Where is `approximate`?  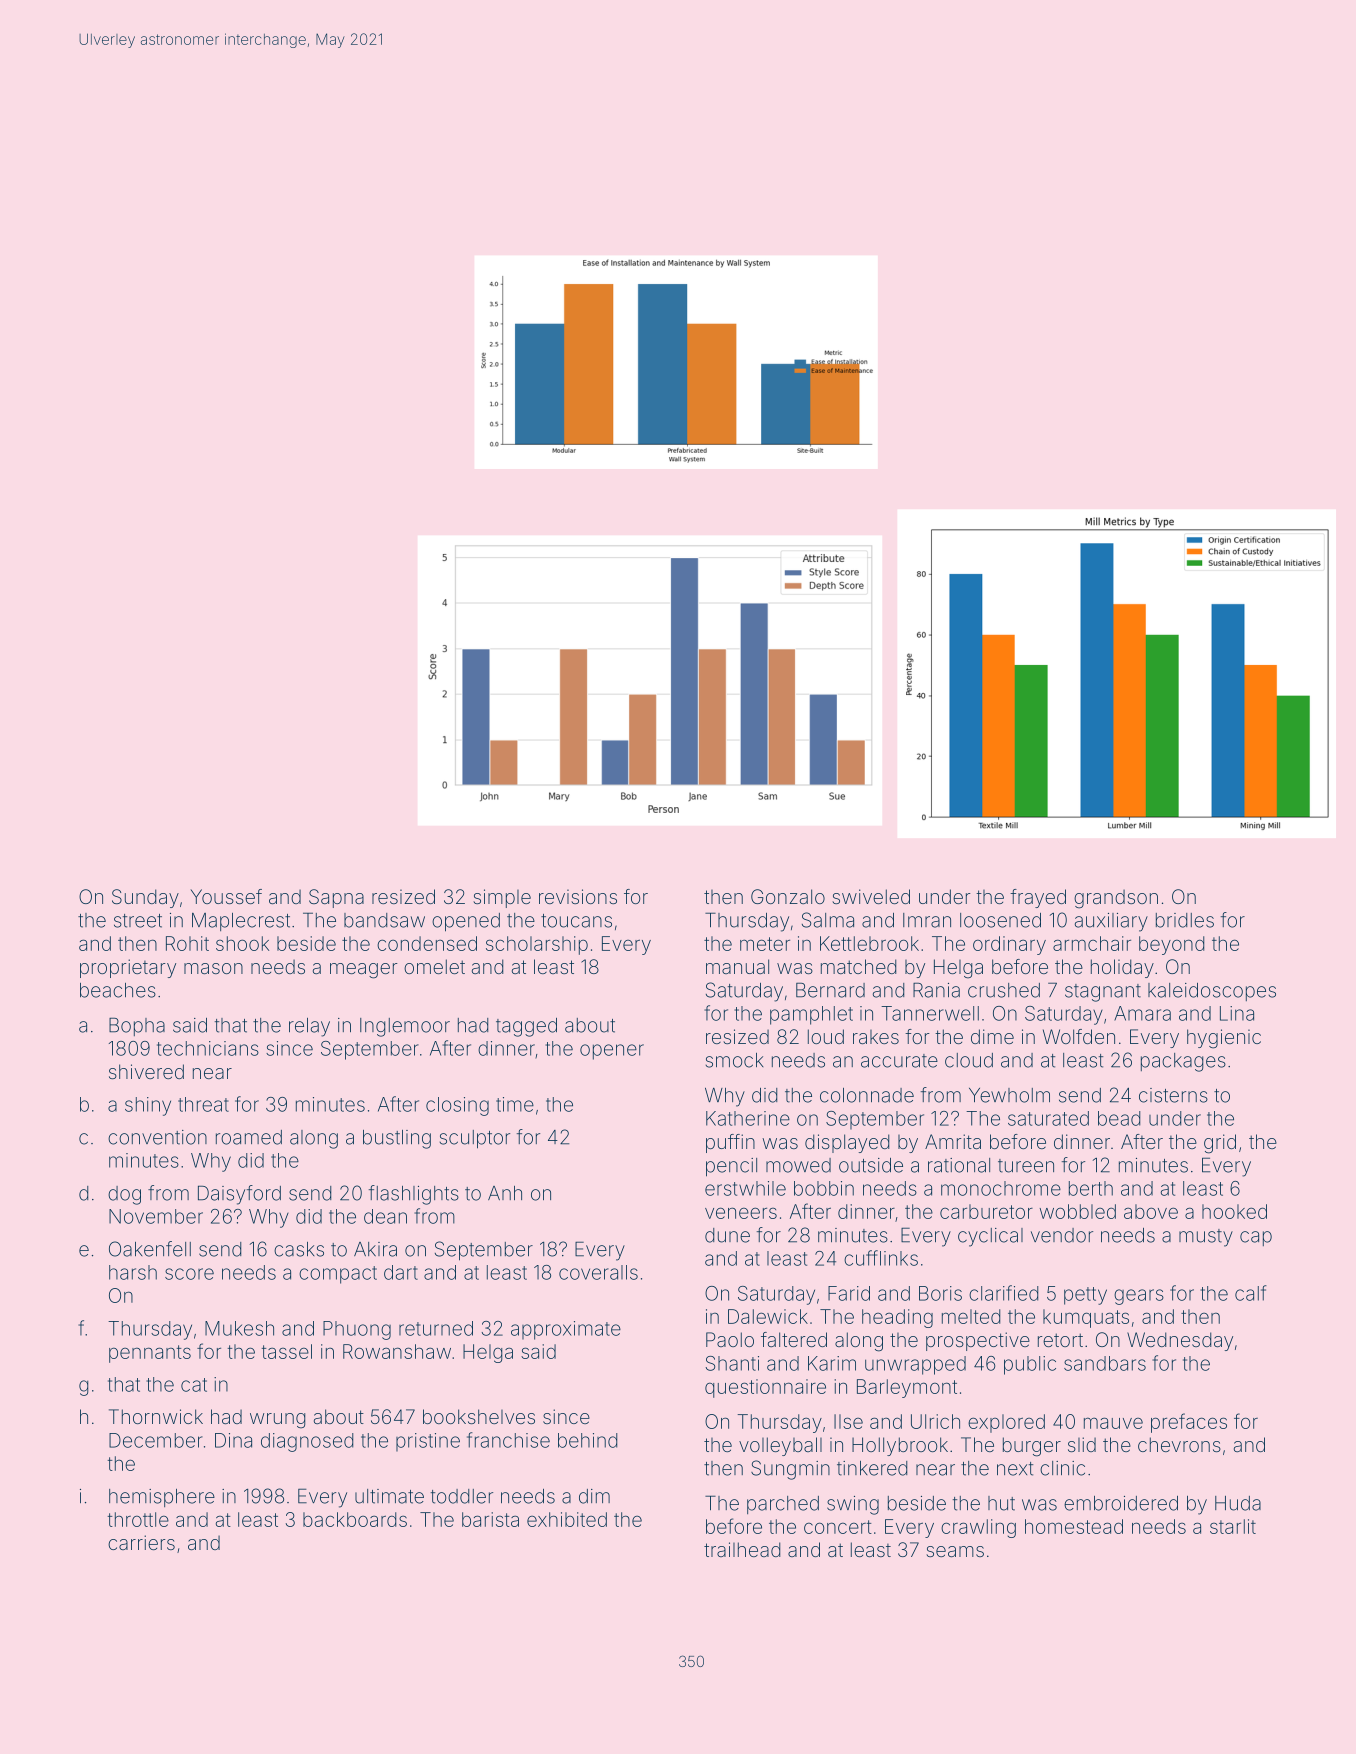
approximate is located at coordinates (566, 1330).
